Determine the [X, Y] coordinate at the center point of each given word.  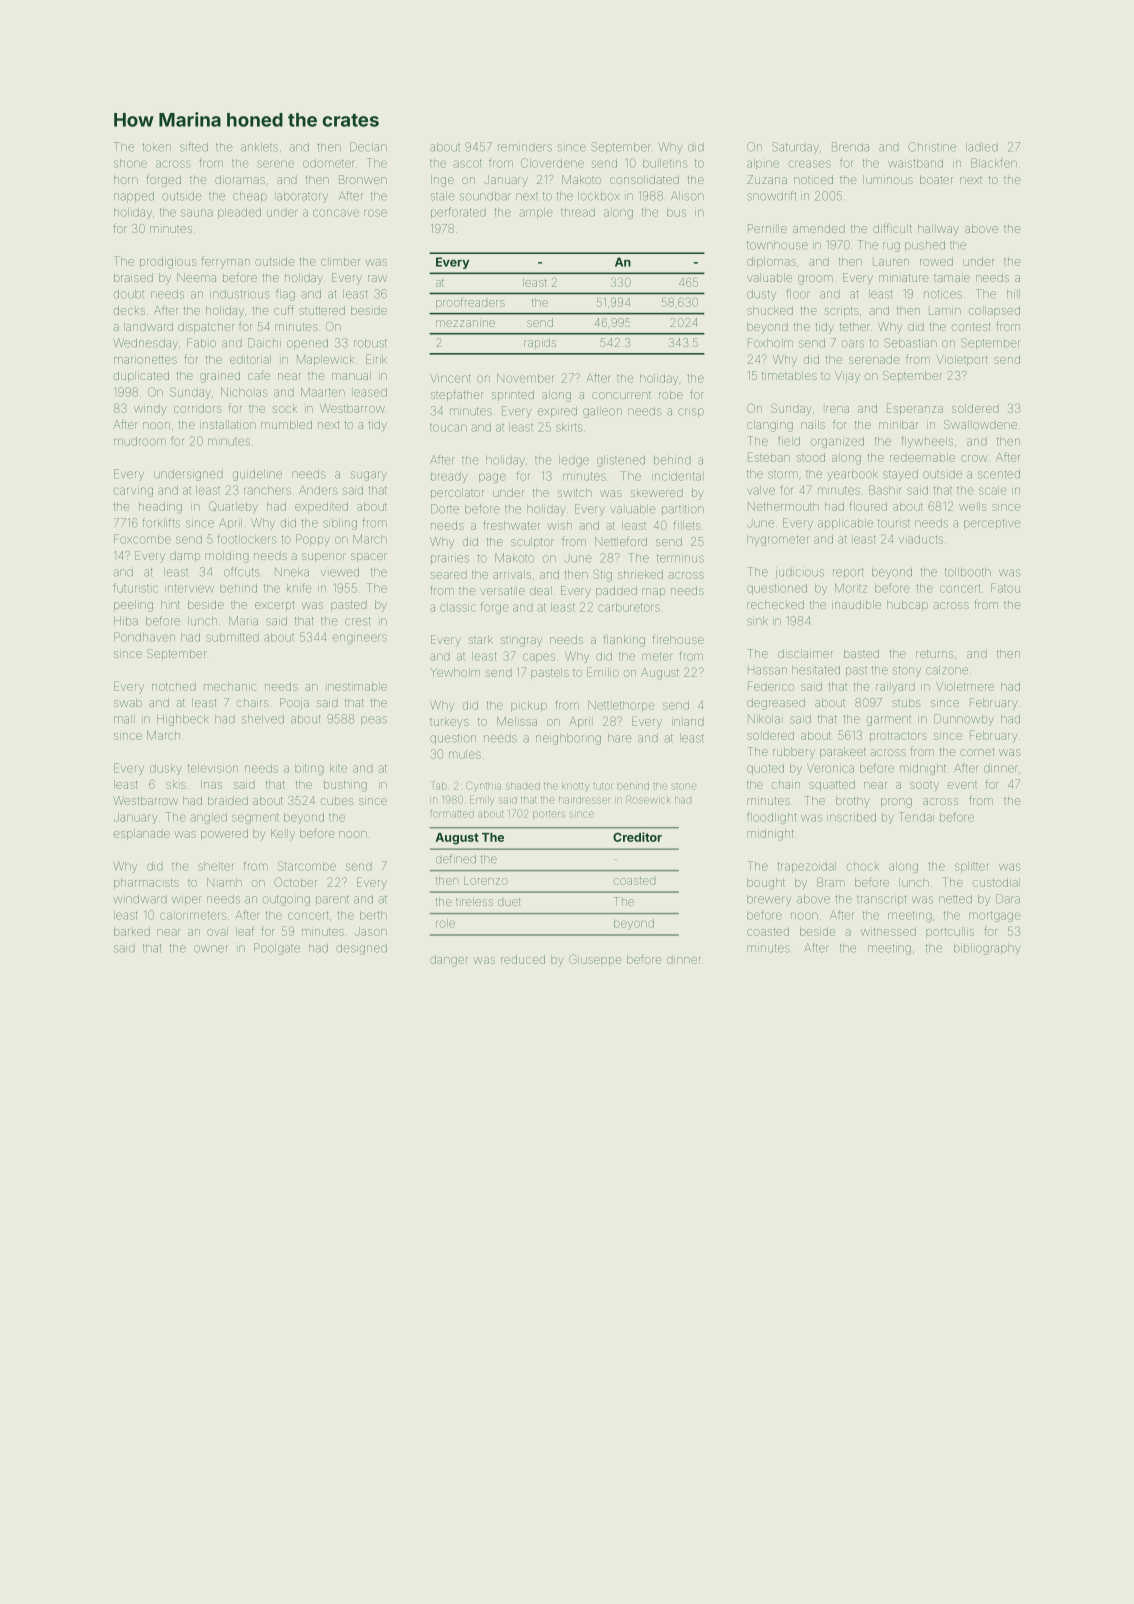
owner [211, 949]
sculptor [532, 542]
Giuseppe [595, 960]
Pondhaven [144, 637]
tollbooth [968, 572]
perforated [458, 212]
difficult [892, 228]
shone [130, 163]
